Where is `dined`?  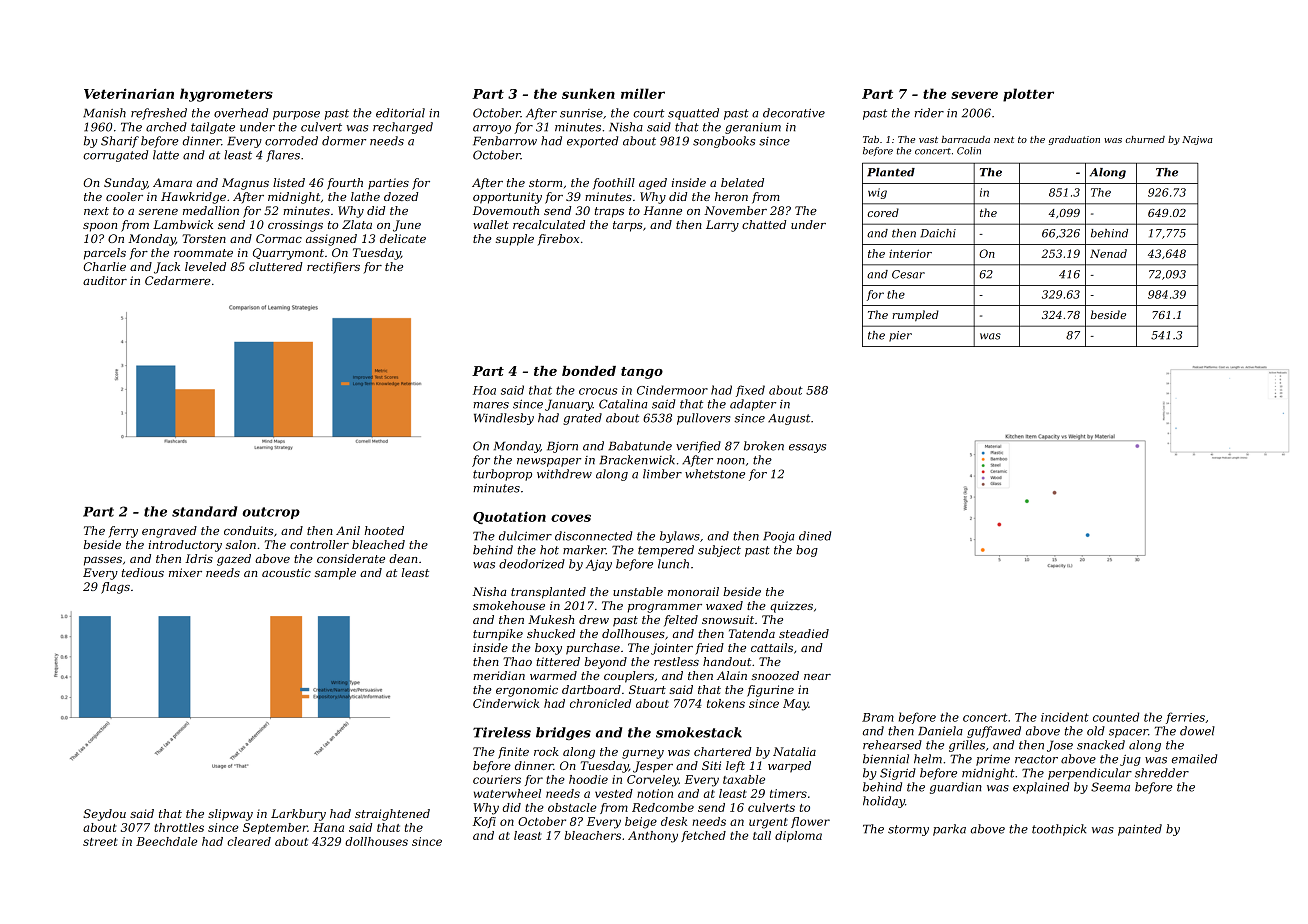
dined is located at coordinates (815, 536).
